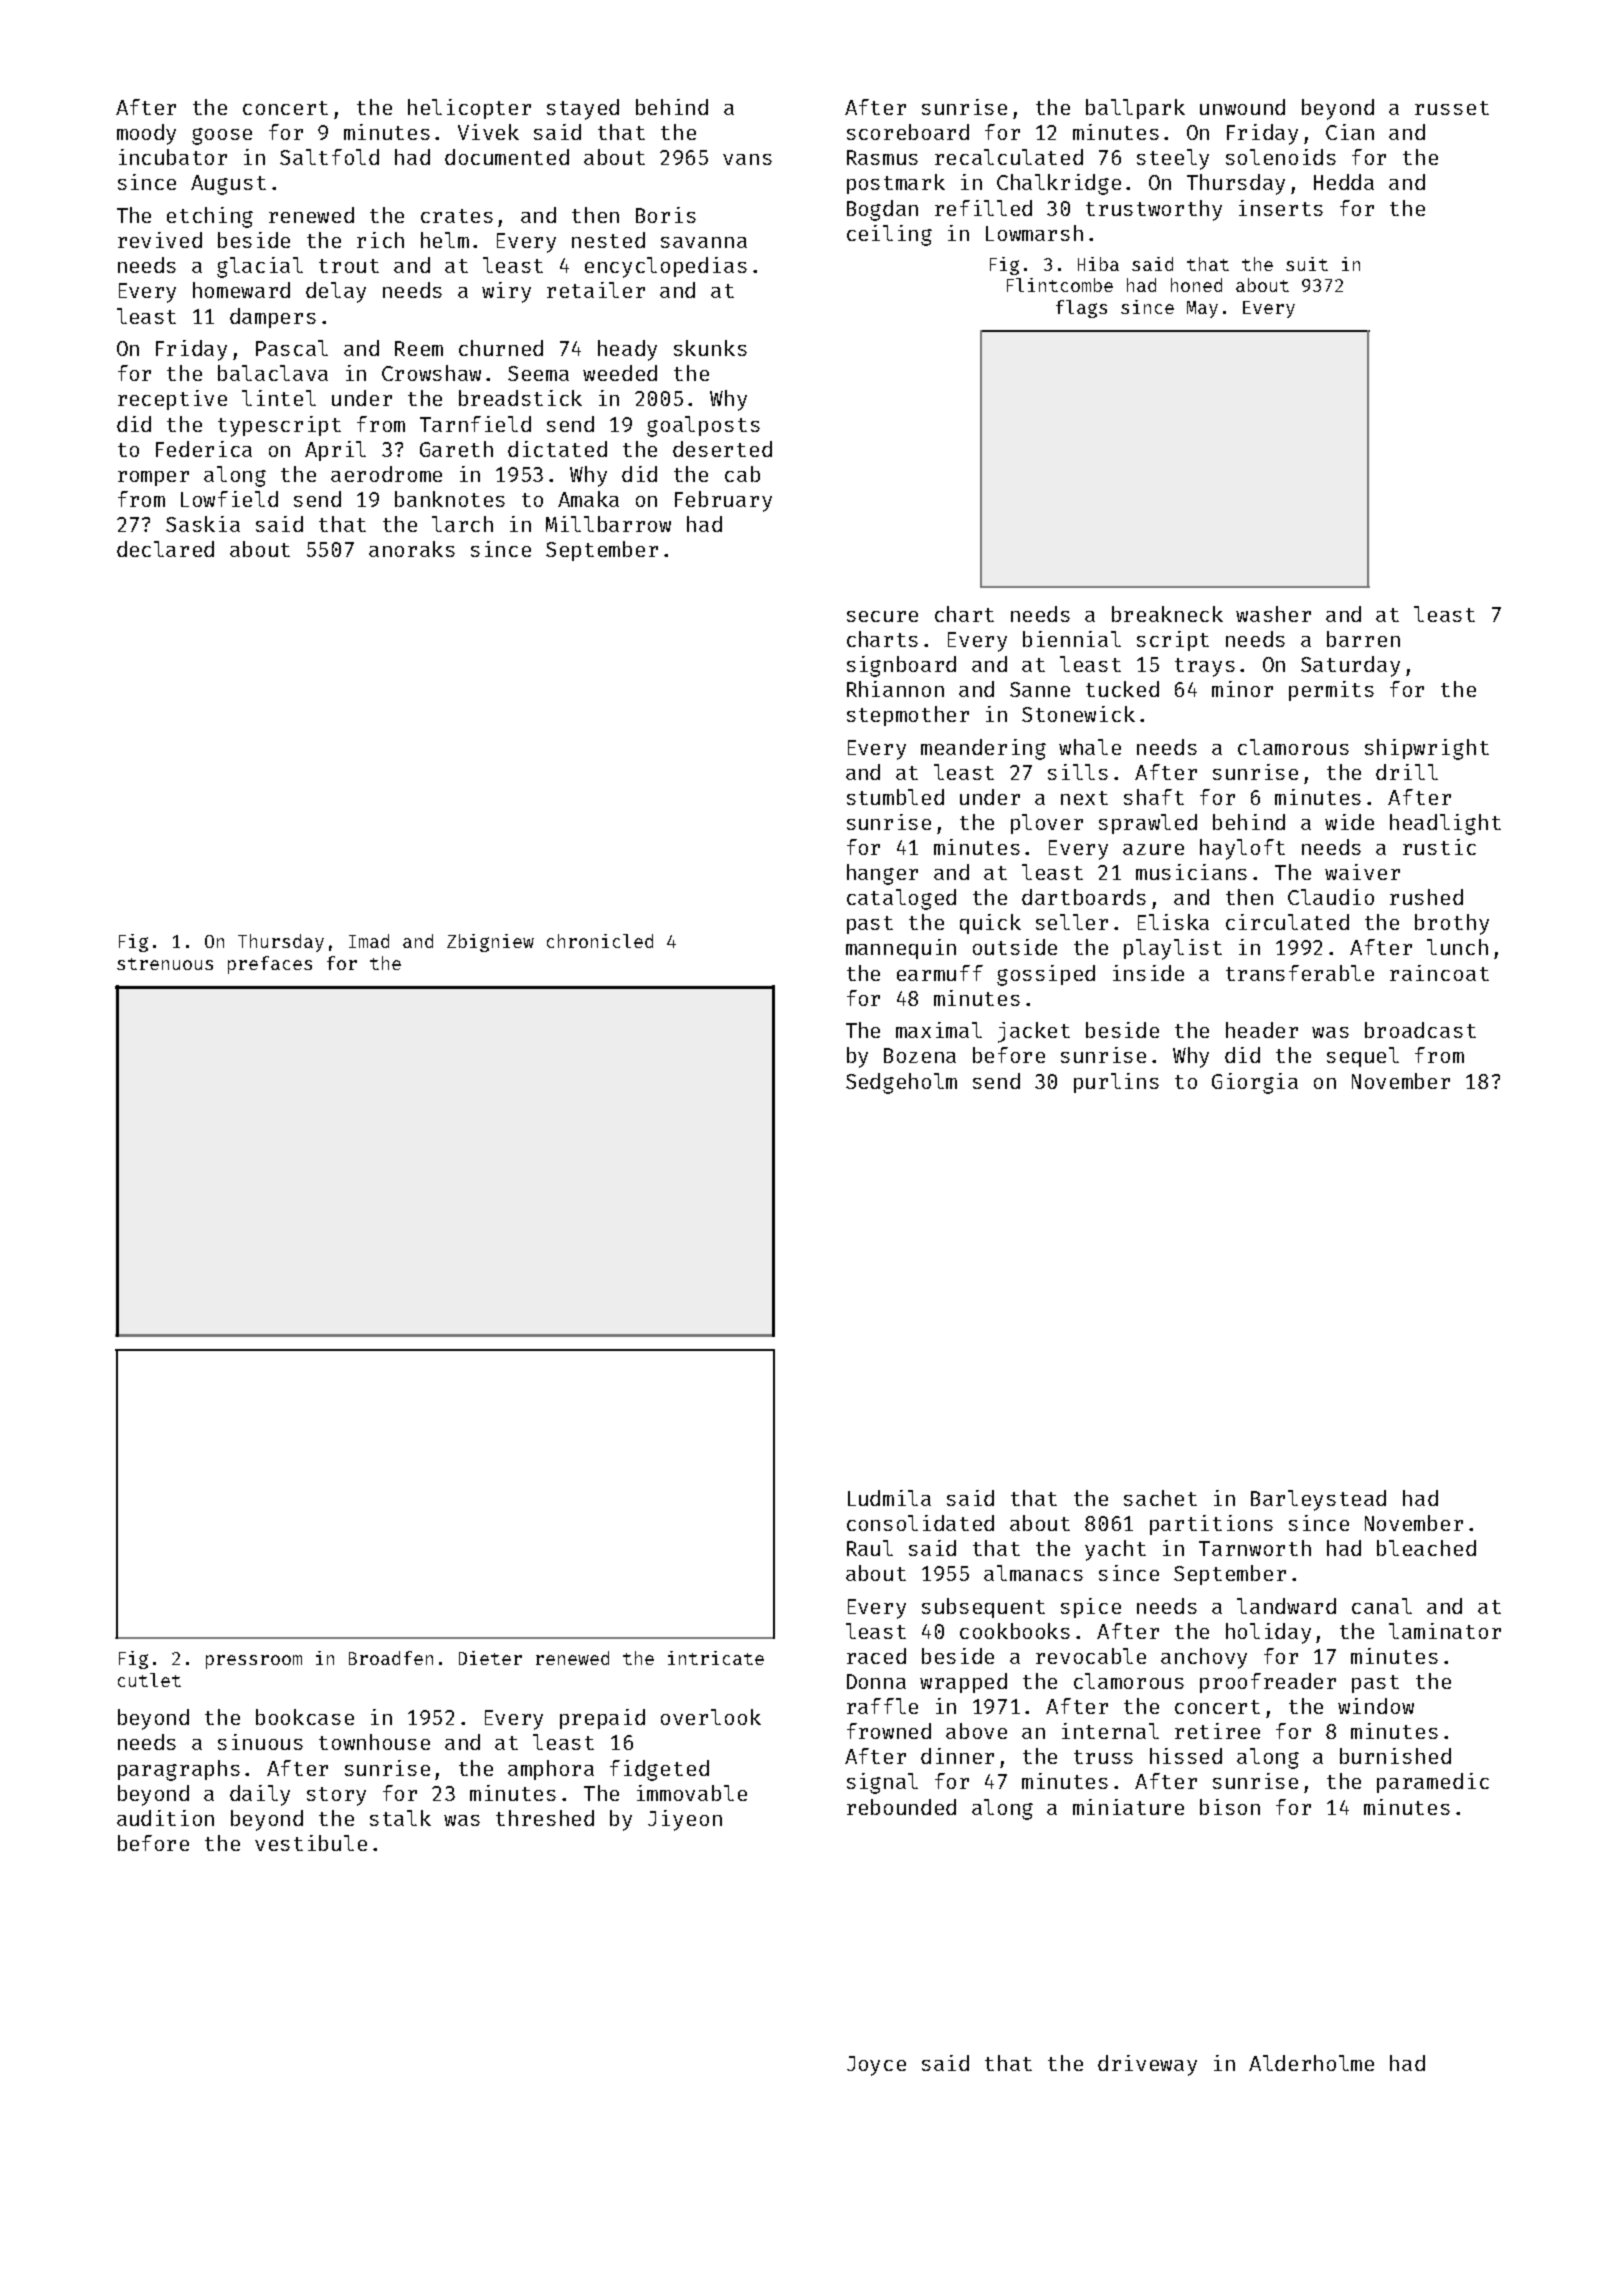 This screenshot has width=1620, height=2292. I want to click on Barleystead, so click(1318, 1500).
